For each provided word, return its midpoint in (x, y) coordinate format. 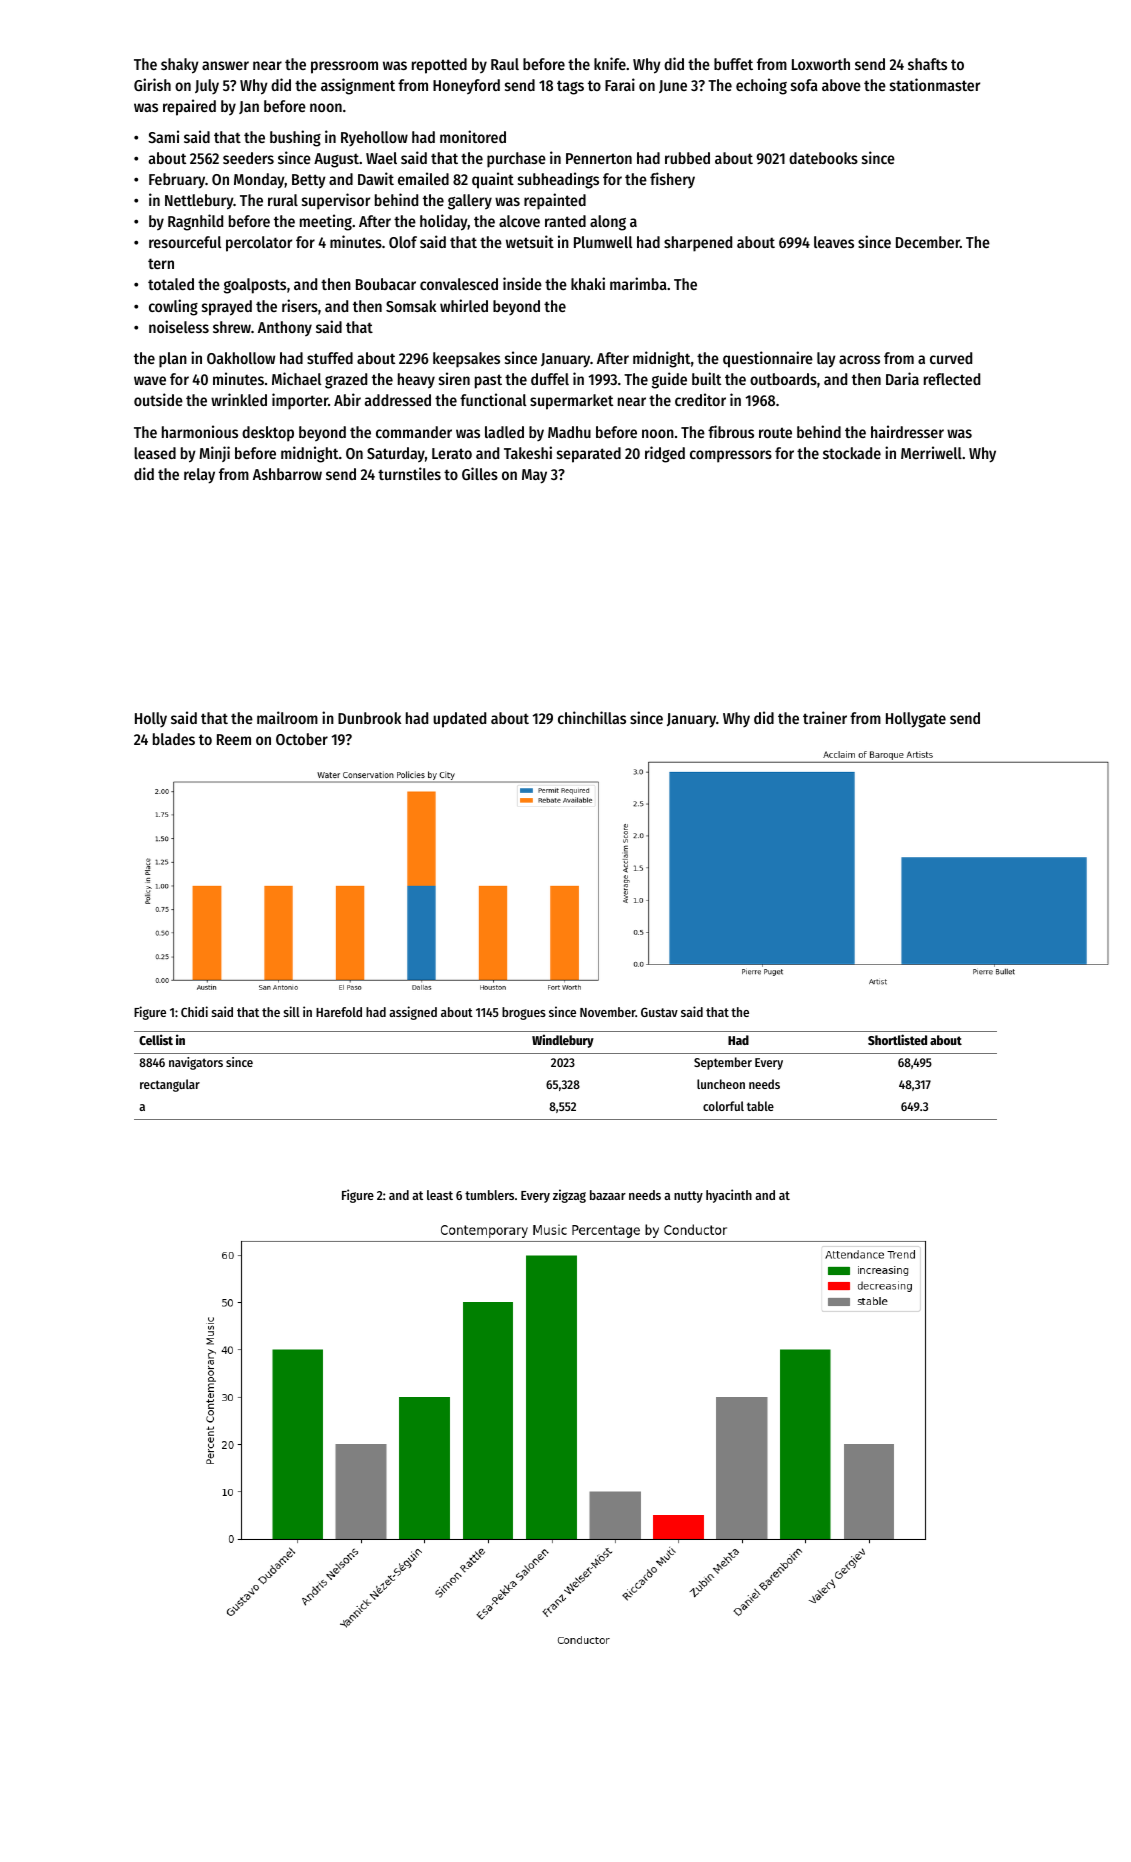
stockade (852, 453)
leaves (834, 242)
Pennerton (599, 158)
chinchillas (592, 717)
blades (174, 739)
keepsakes (466, 360)
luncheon (721, 1084)
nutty (688, 1197)
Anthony (285, 328)
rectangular (170, 1085)
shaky (180, 66)
